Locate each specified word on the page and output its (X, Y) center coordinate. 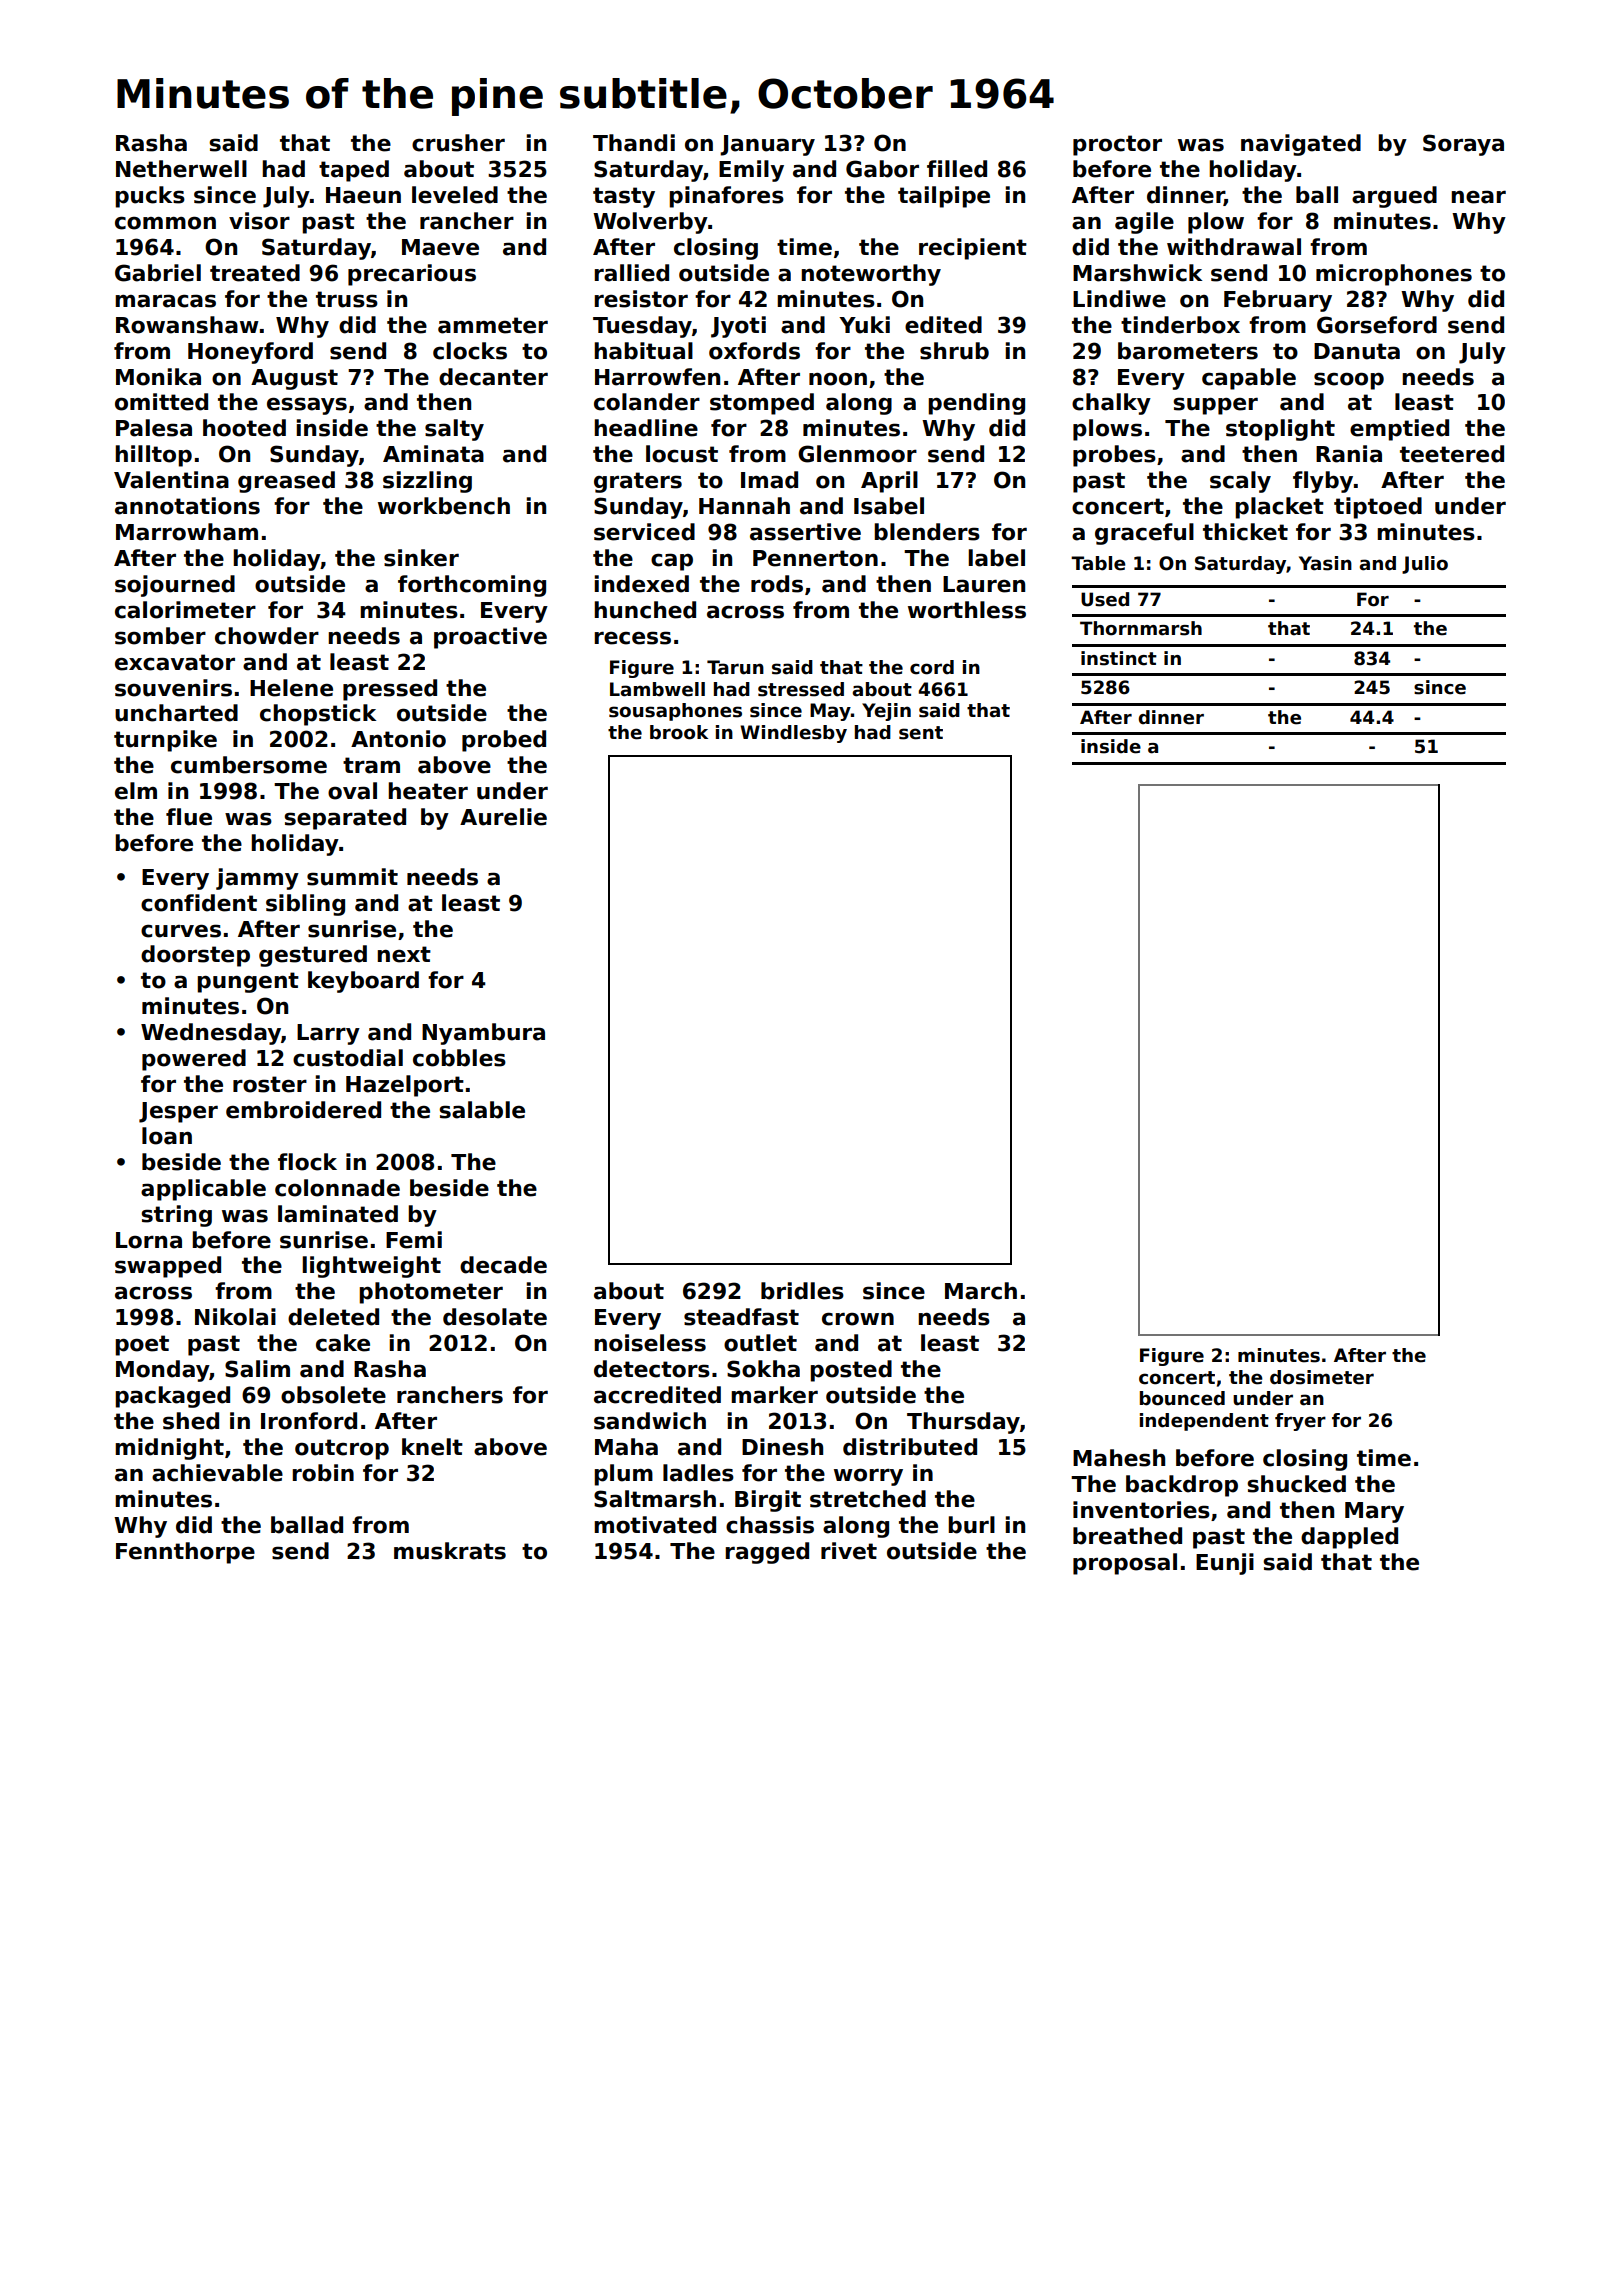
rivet (849, 1551)
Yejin (886, 712)
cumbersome (249, 765)
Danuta (1357, 351)
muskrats (450, 1551)
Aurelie (503, 817)
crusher (458, 143)
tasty (624, 197)
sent (921, 733)
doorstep (195, 956)
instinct (1119, 658)
